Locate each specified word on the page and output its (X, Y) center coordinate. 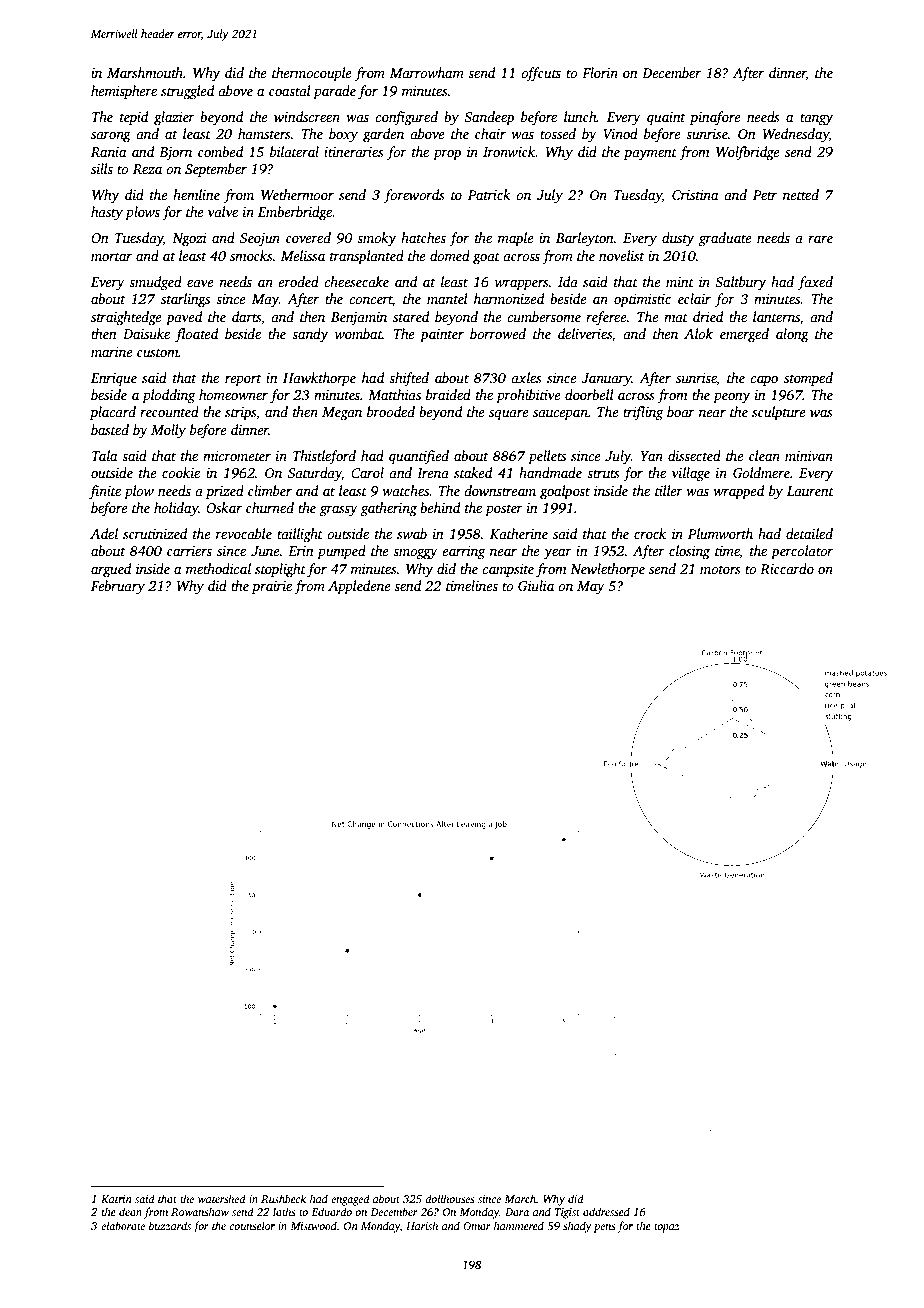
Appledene (359, 587)
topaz (667, 1228)
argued (111, 570)
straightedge (126, 318)
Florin (600, 72)
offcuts (541, 74)
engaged (350, 1200)
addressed (606, 1211)
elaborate (123, 1225)
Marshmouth (145, 72)
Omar (477, 1226)
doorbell (589, 394)
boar (681, 411)
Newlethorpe (607, 570)
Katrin (116, 1199)
